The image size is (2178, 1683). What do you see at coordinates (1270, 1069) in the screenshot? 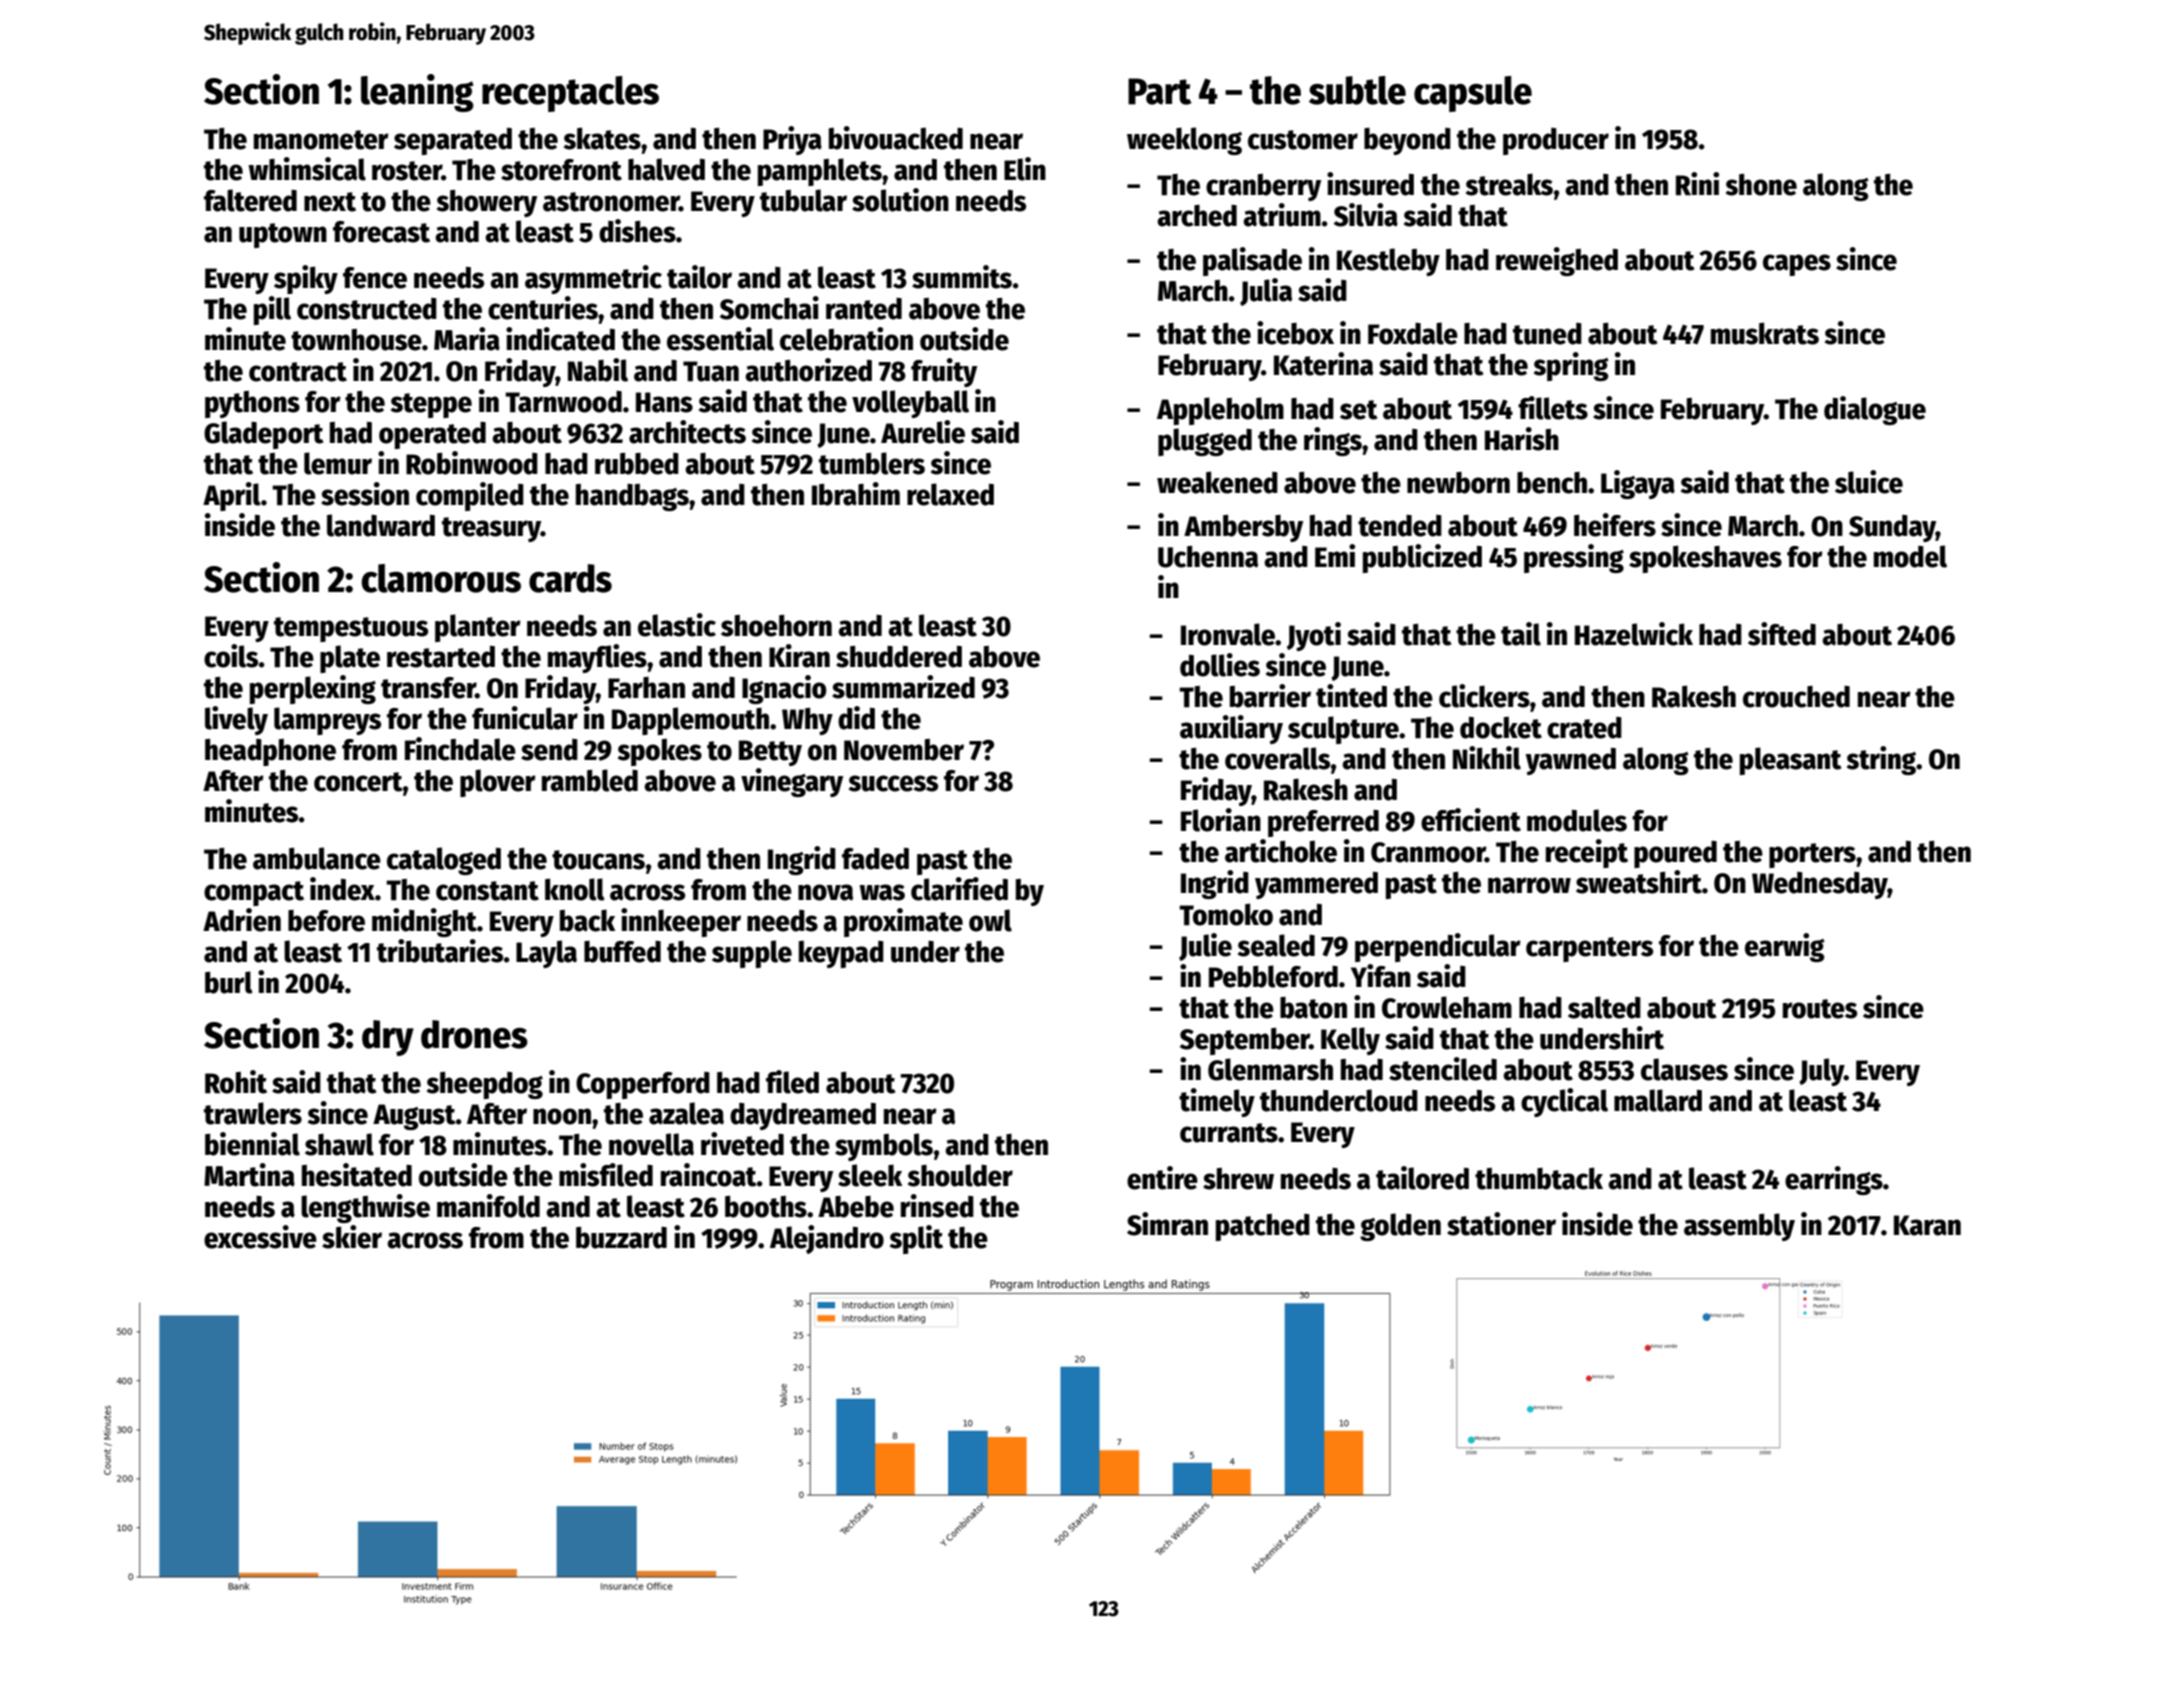
I see `Glenmarsh` at bounding box center [1270, 1069].
